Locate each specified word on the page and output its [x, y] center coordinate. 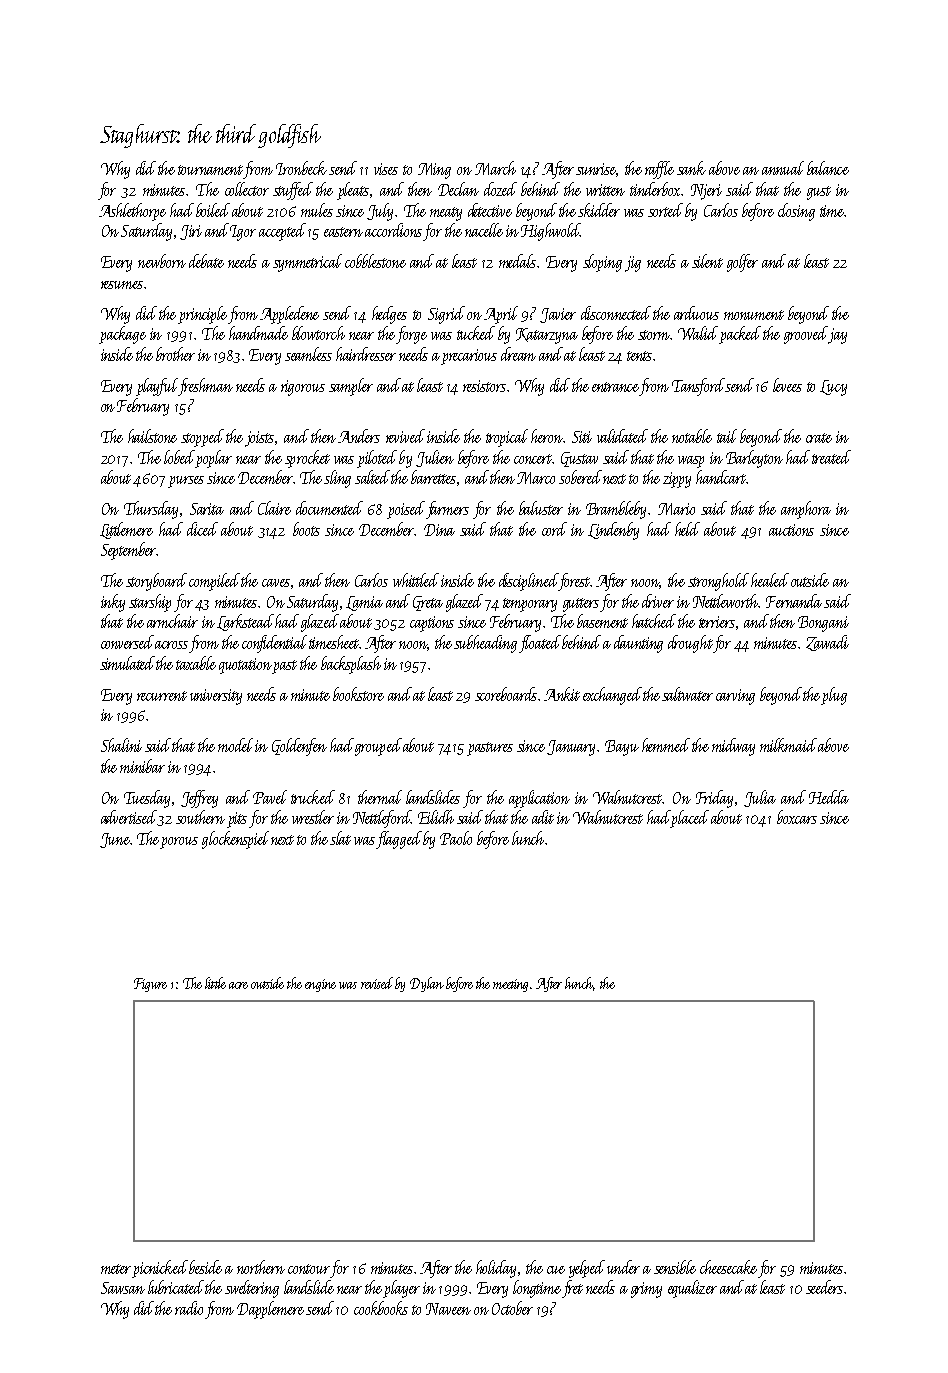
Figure [150, 985]
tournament [210, 170]
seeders [824, 1287]
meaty [446, 214]
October [512, 1308]
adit [543, 817]
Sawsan [123, 1288]
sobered [580, 477]
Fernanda [794, 601]
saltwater [687, 694]
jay [837, 336]
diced [202, 529]
